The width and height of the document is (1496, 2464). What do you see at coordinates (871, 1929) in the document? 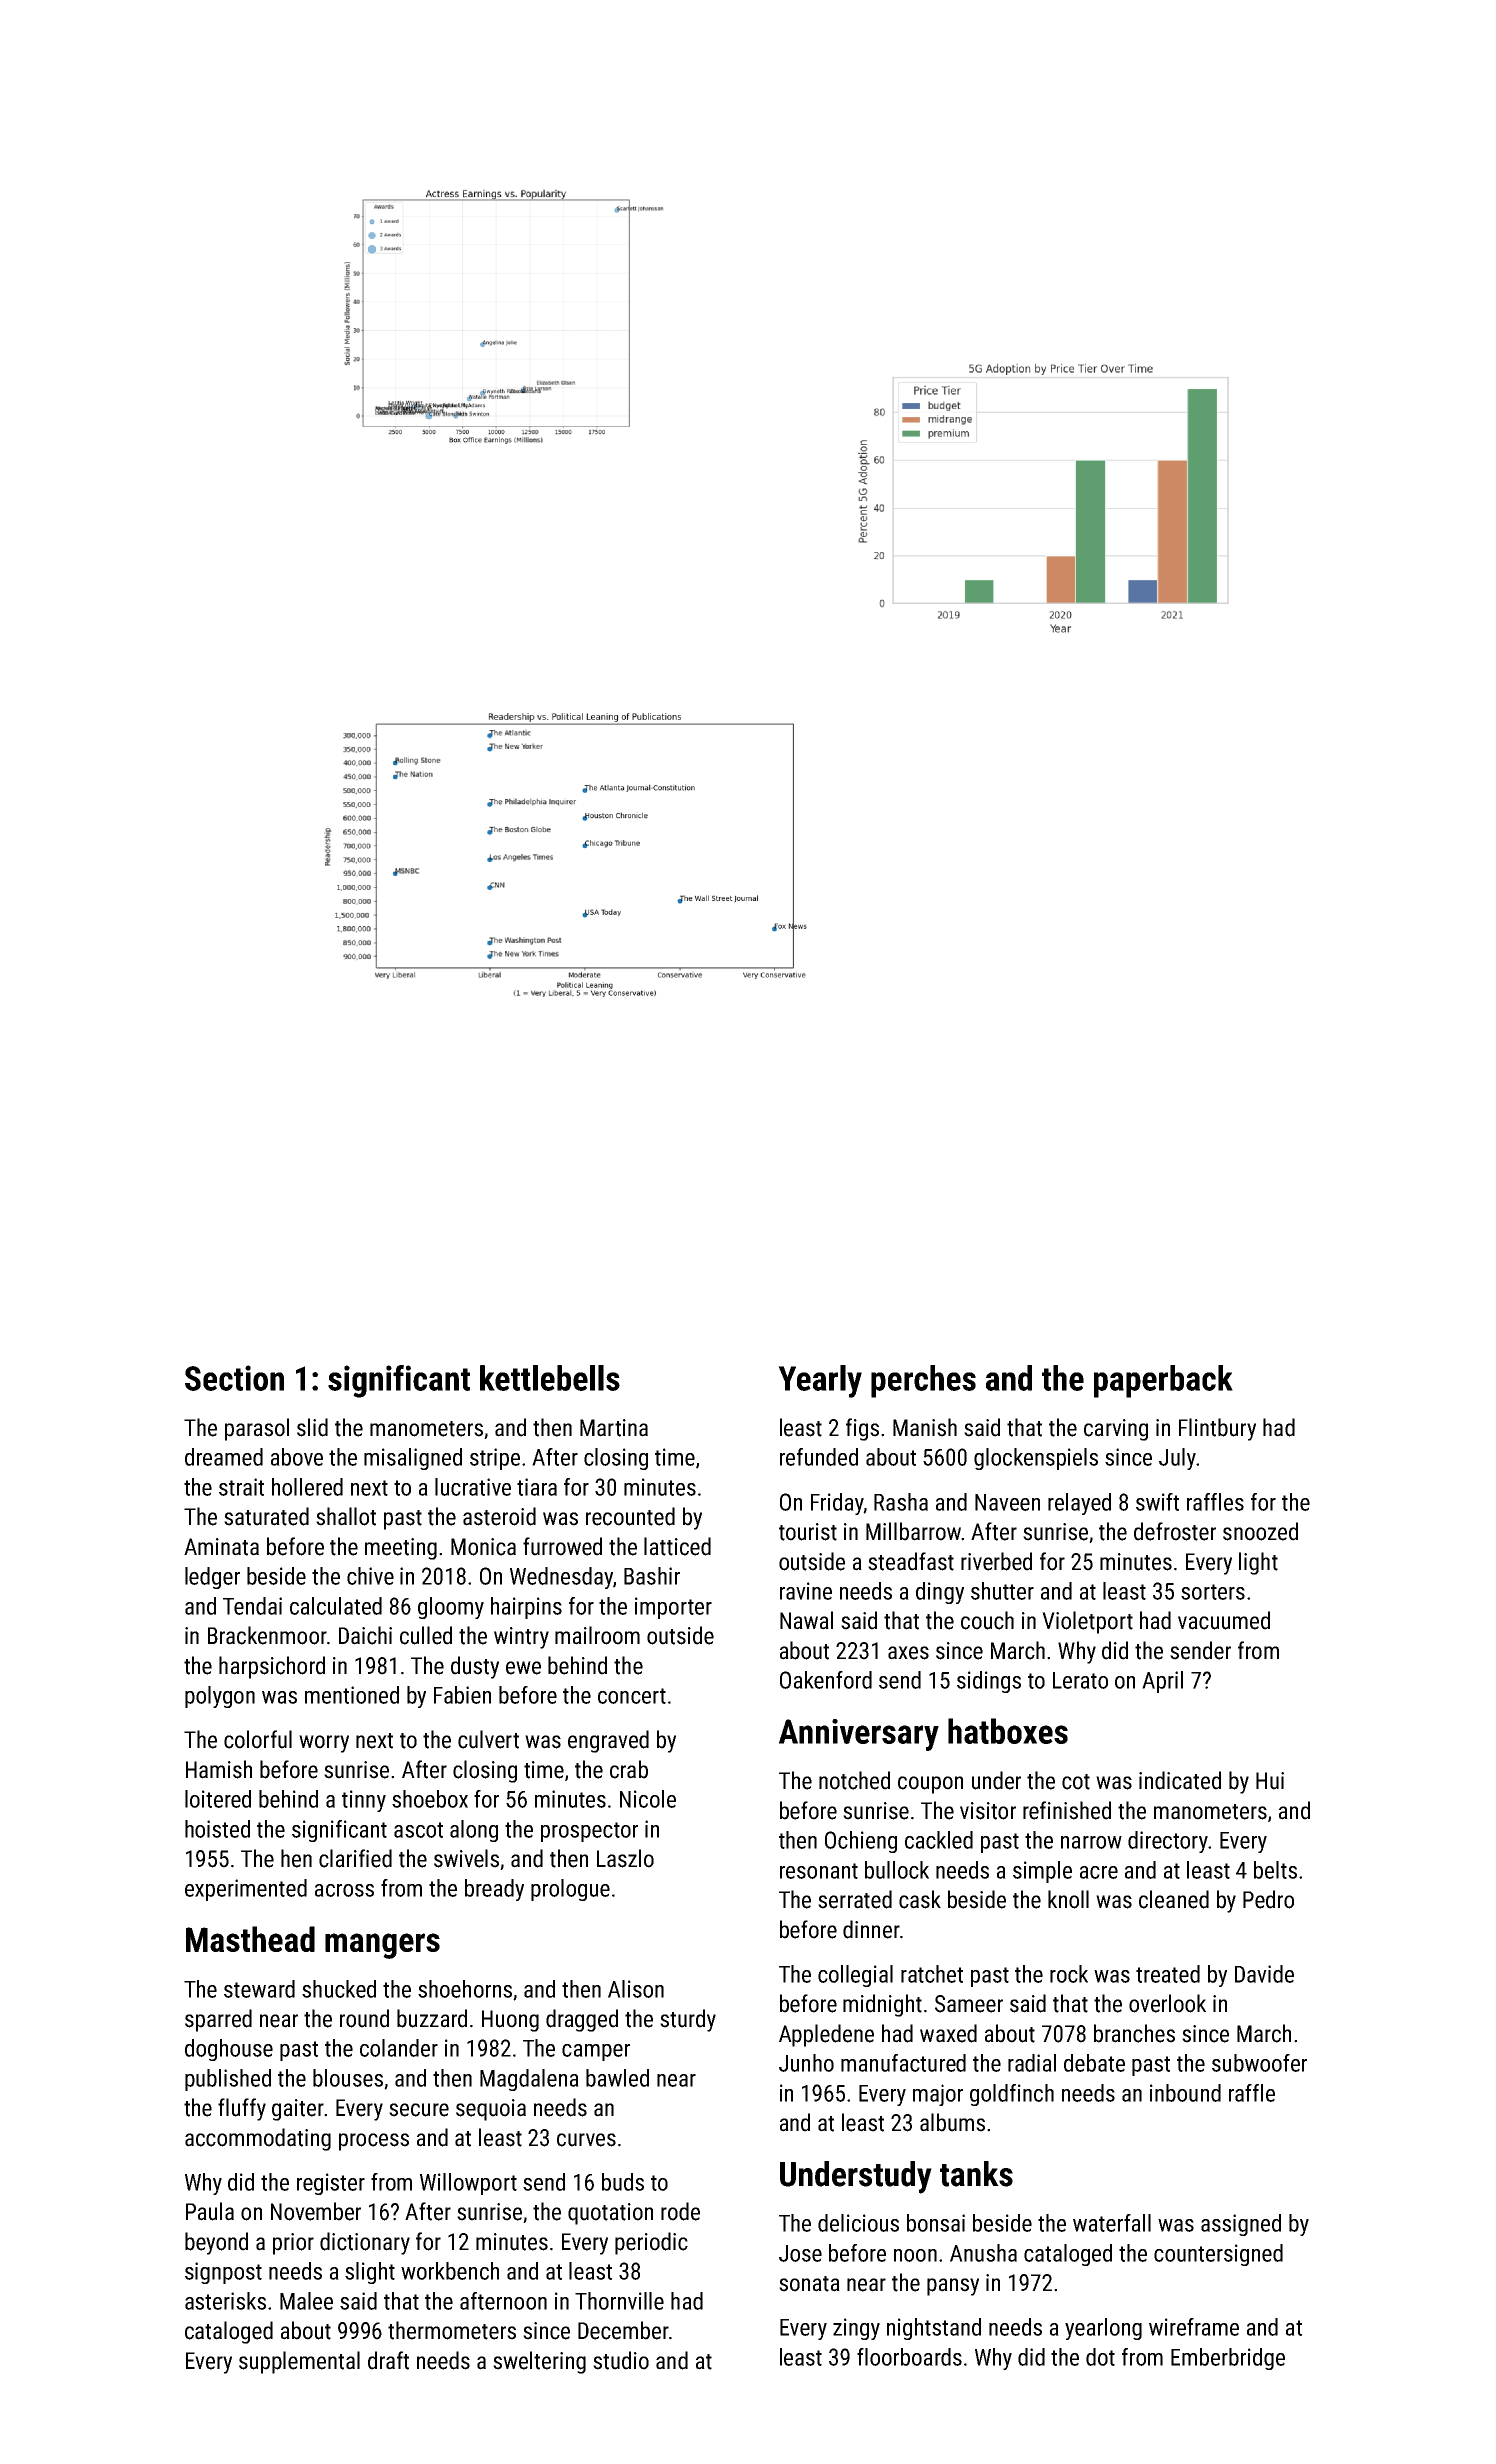
I see `dinner` at bounding box center [871, 1929].
